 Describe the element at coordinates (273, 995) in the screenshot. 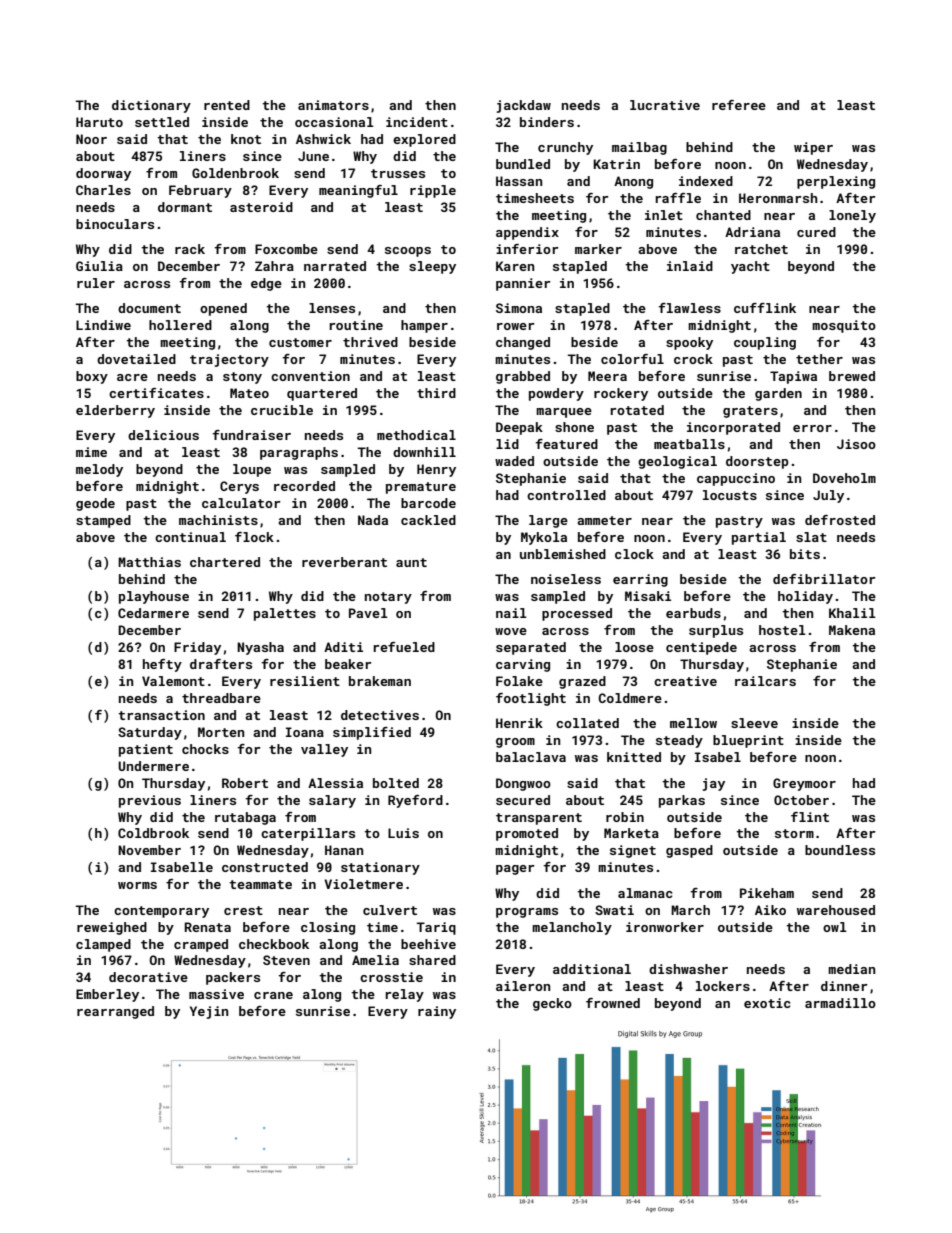

I see `crane` at that location.
